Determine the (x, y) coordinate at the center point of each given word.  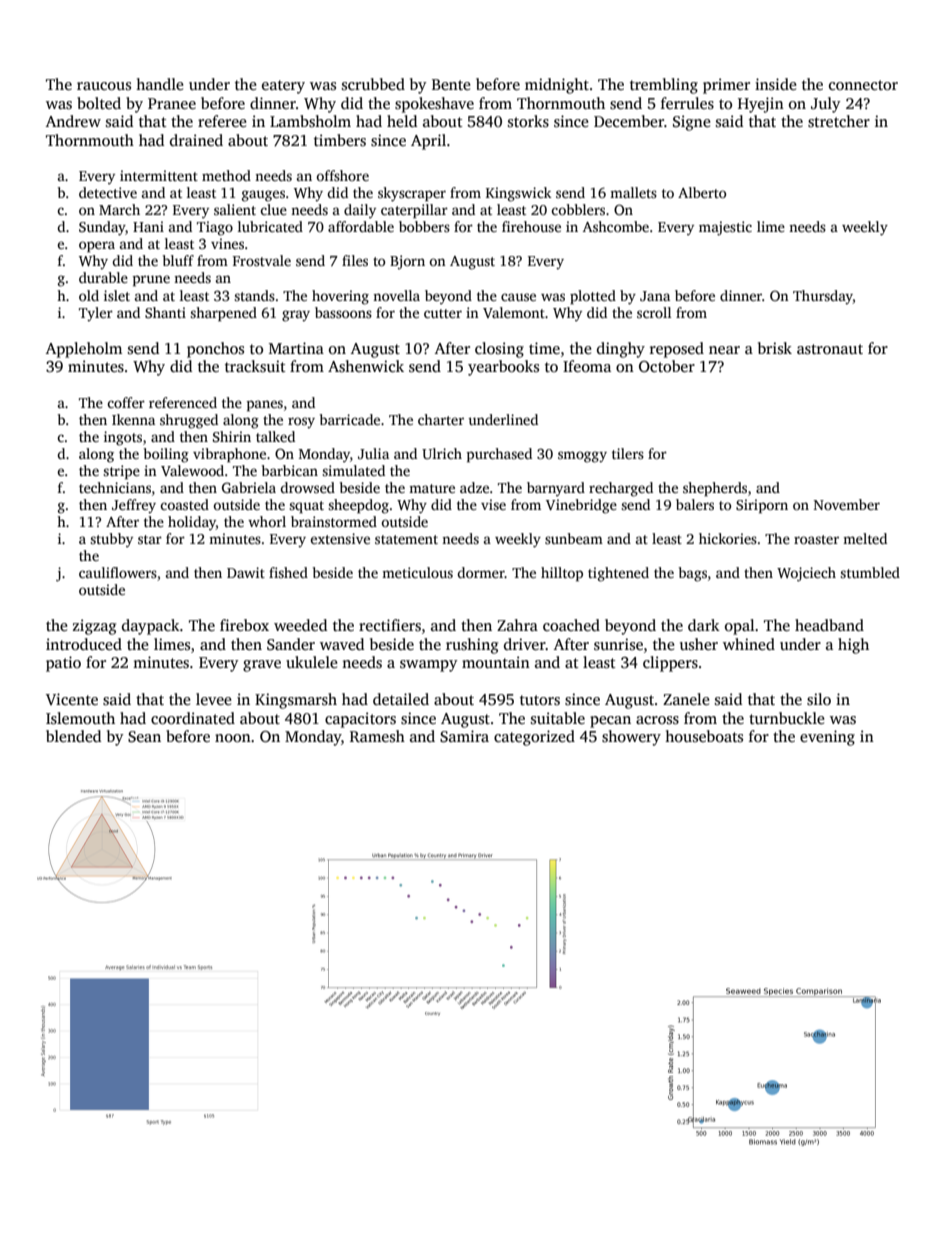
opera (97, 247)
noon (233, 738)
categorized (534, 738)
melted (865, 538)
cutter (443, 313)
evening (827, 738)
